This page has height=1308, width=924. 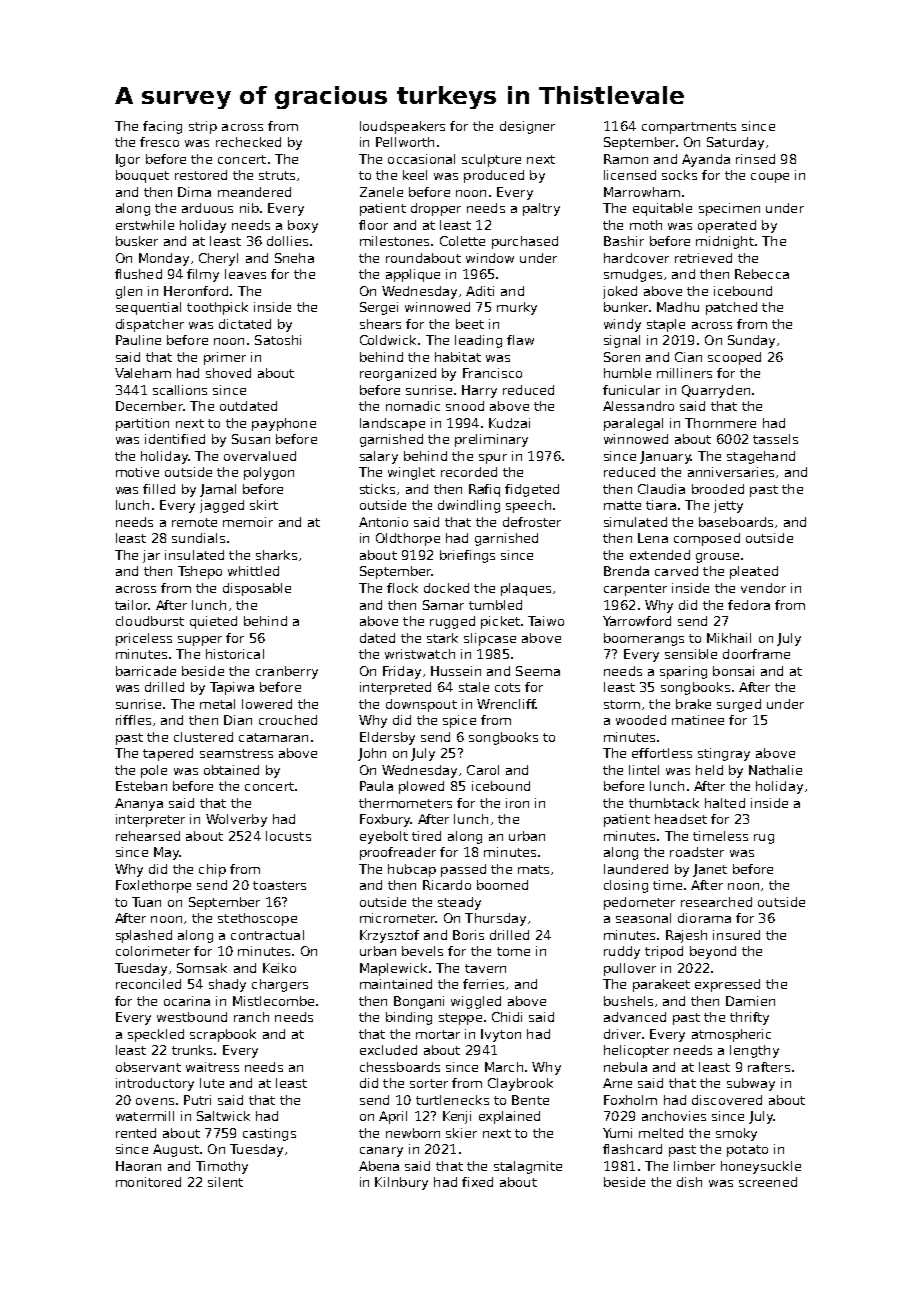 I want to click on memoir, so click(x=248, y=522).
